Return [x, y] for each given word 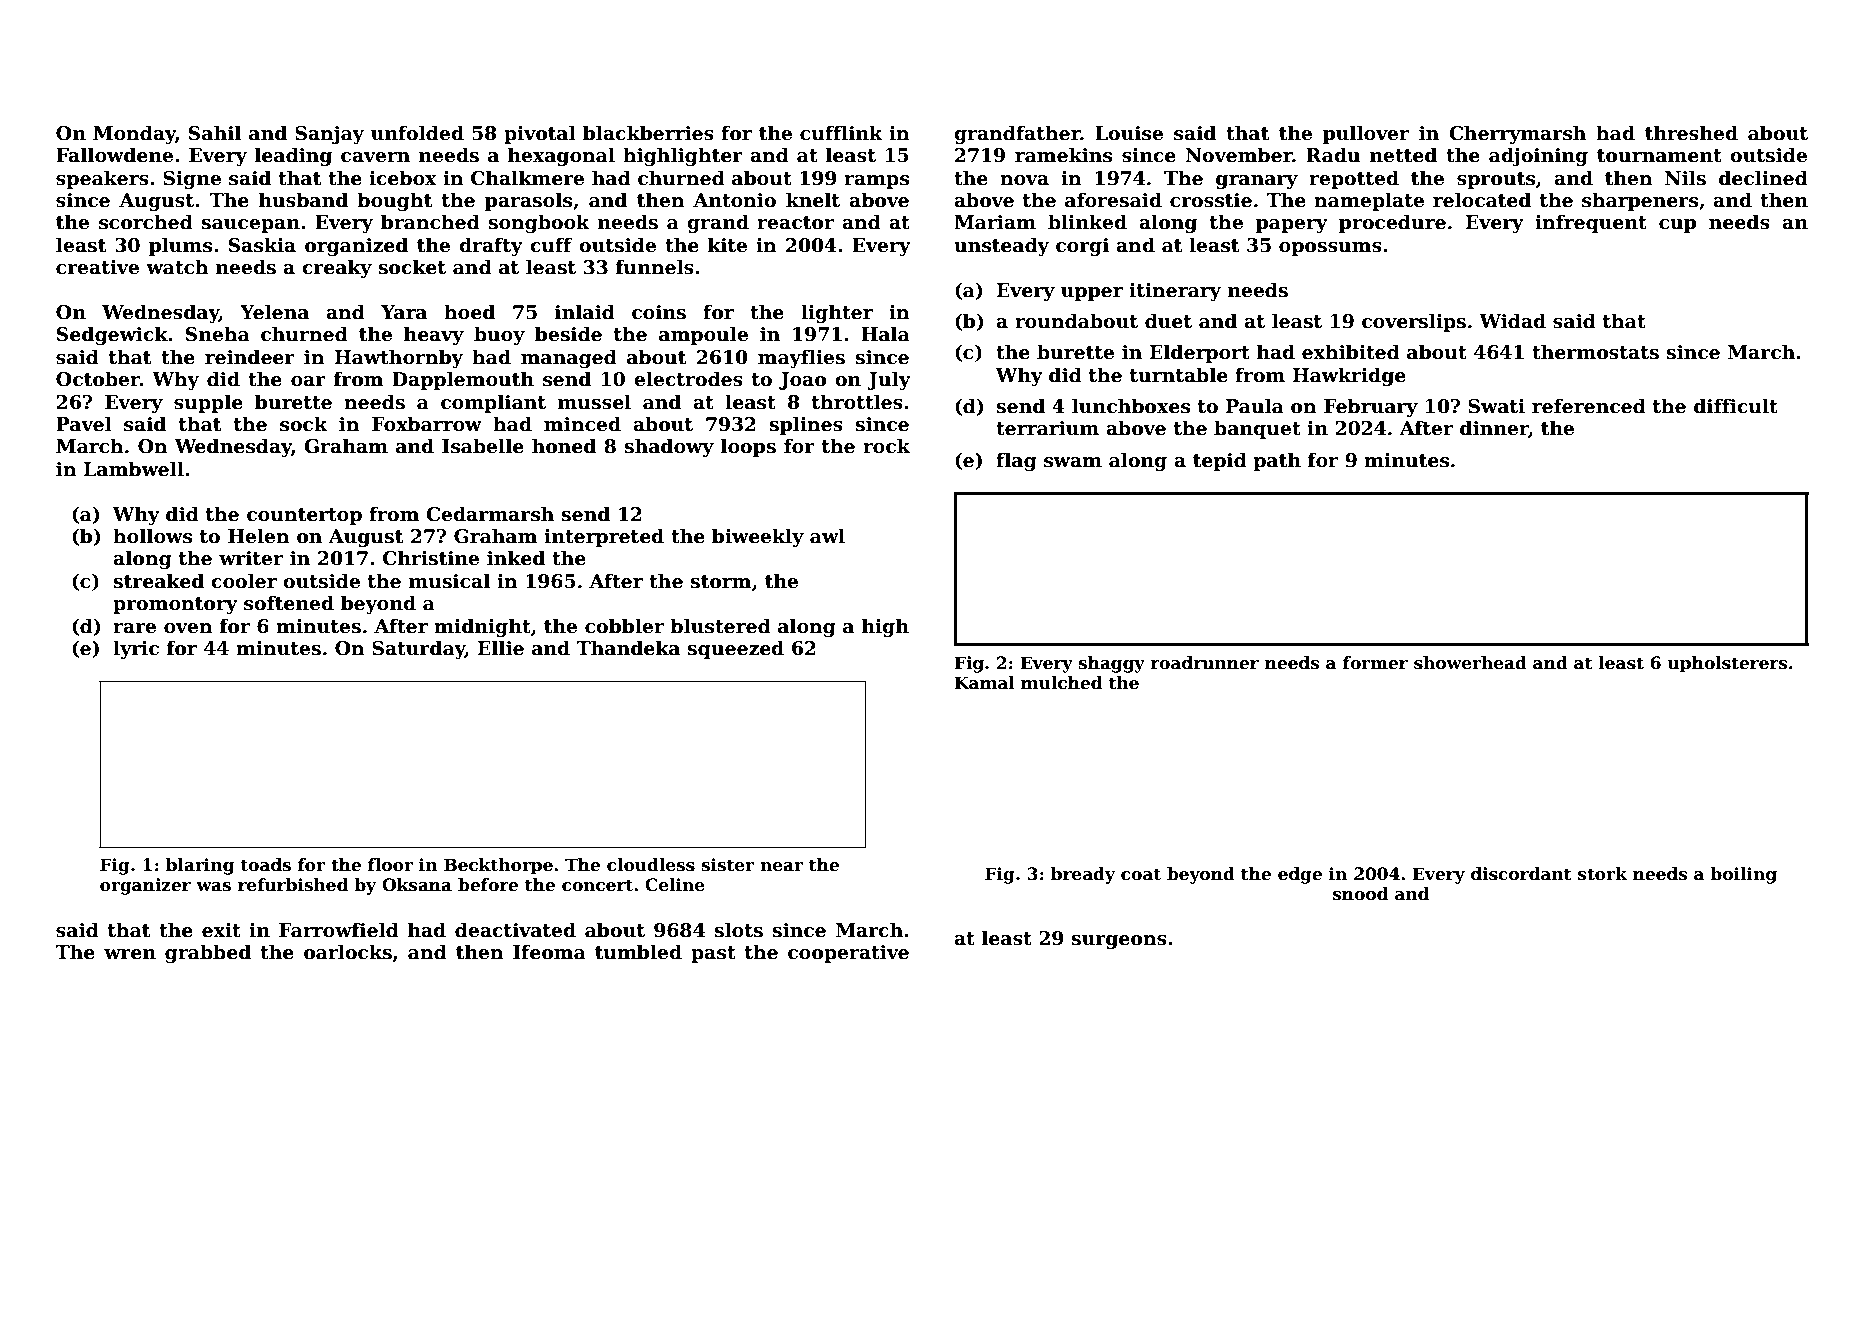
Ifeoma [549, 952]
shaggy [1111, 664]
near [781, 867]
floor [390, 865]
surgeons [1119, 942]
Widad [1512, 321]
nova [1024, 180]
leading [293, 156]
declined [1763, 178]
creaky [337, 268]
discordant [1521, 874]
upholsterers [1727, 664]
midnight [482, 627]
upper [1092, 294]
